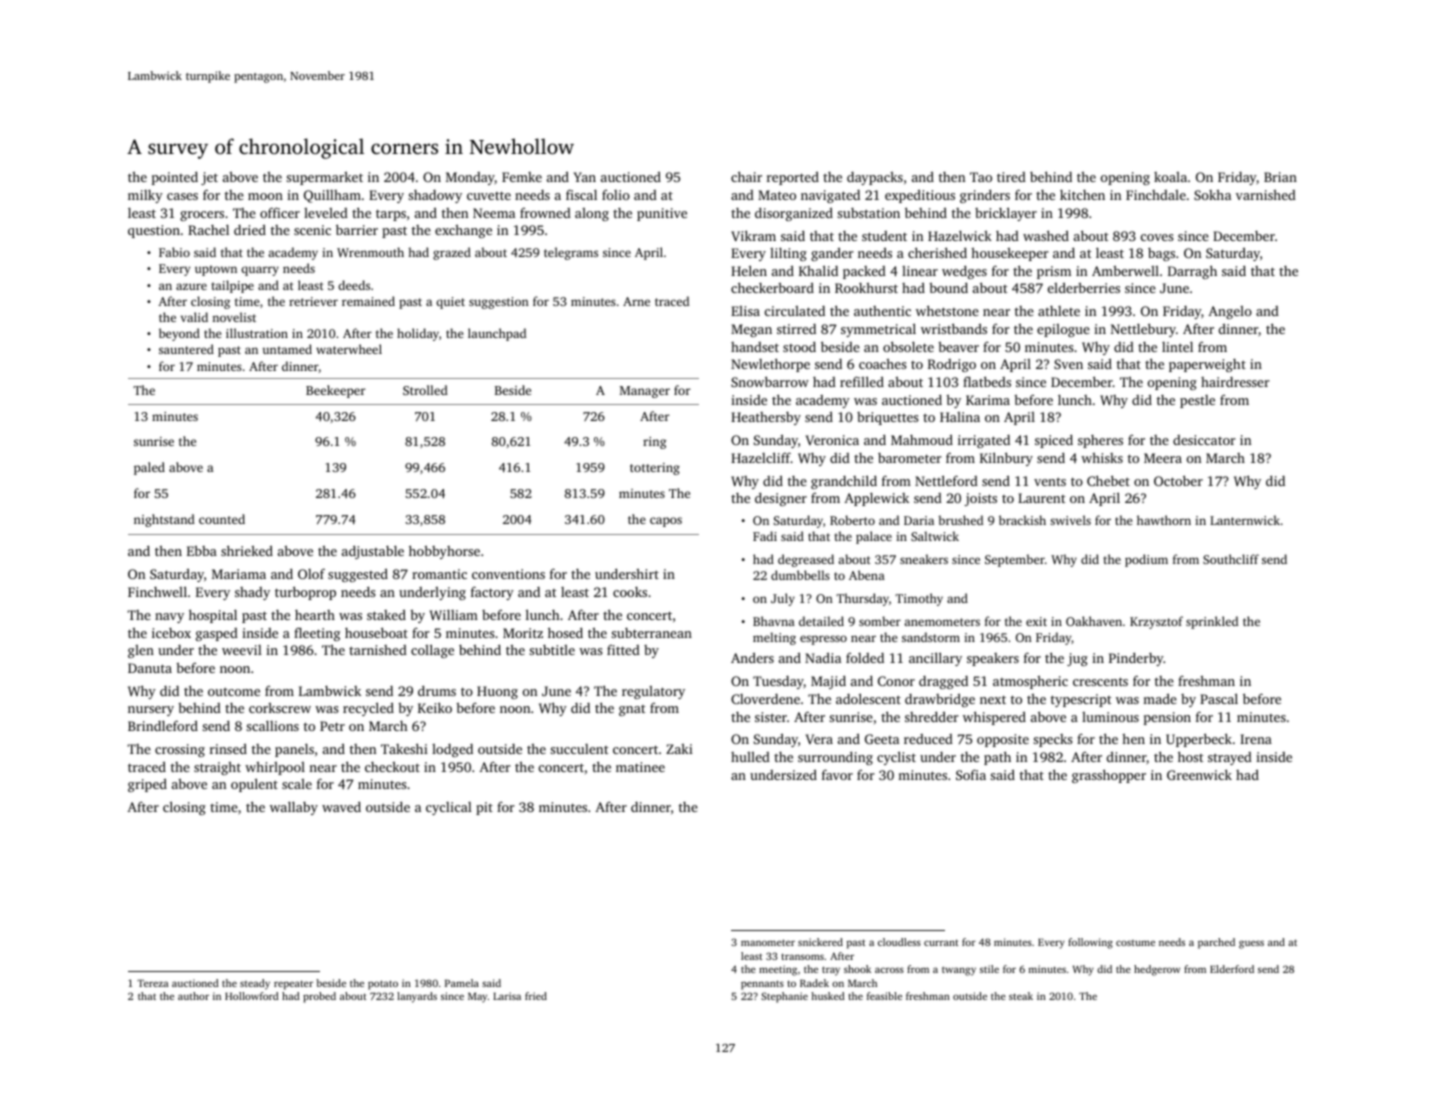 Image resolution: width=1430 pixels, height=1105 pixels. What do you see at coordinates (1231, 559) in the document?
I see `Southcliff` at bounding box center [1231, 559].
